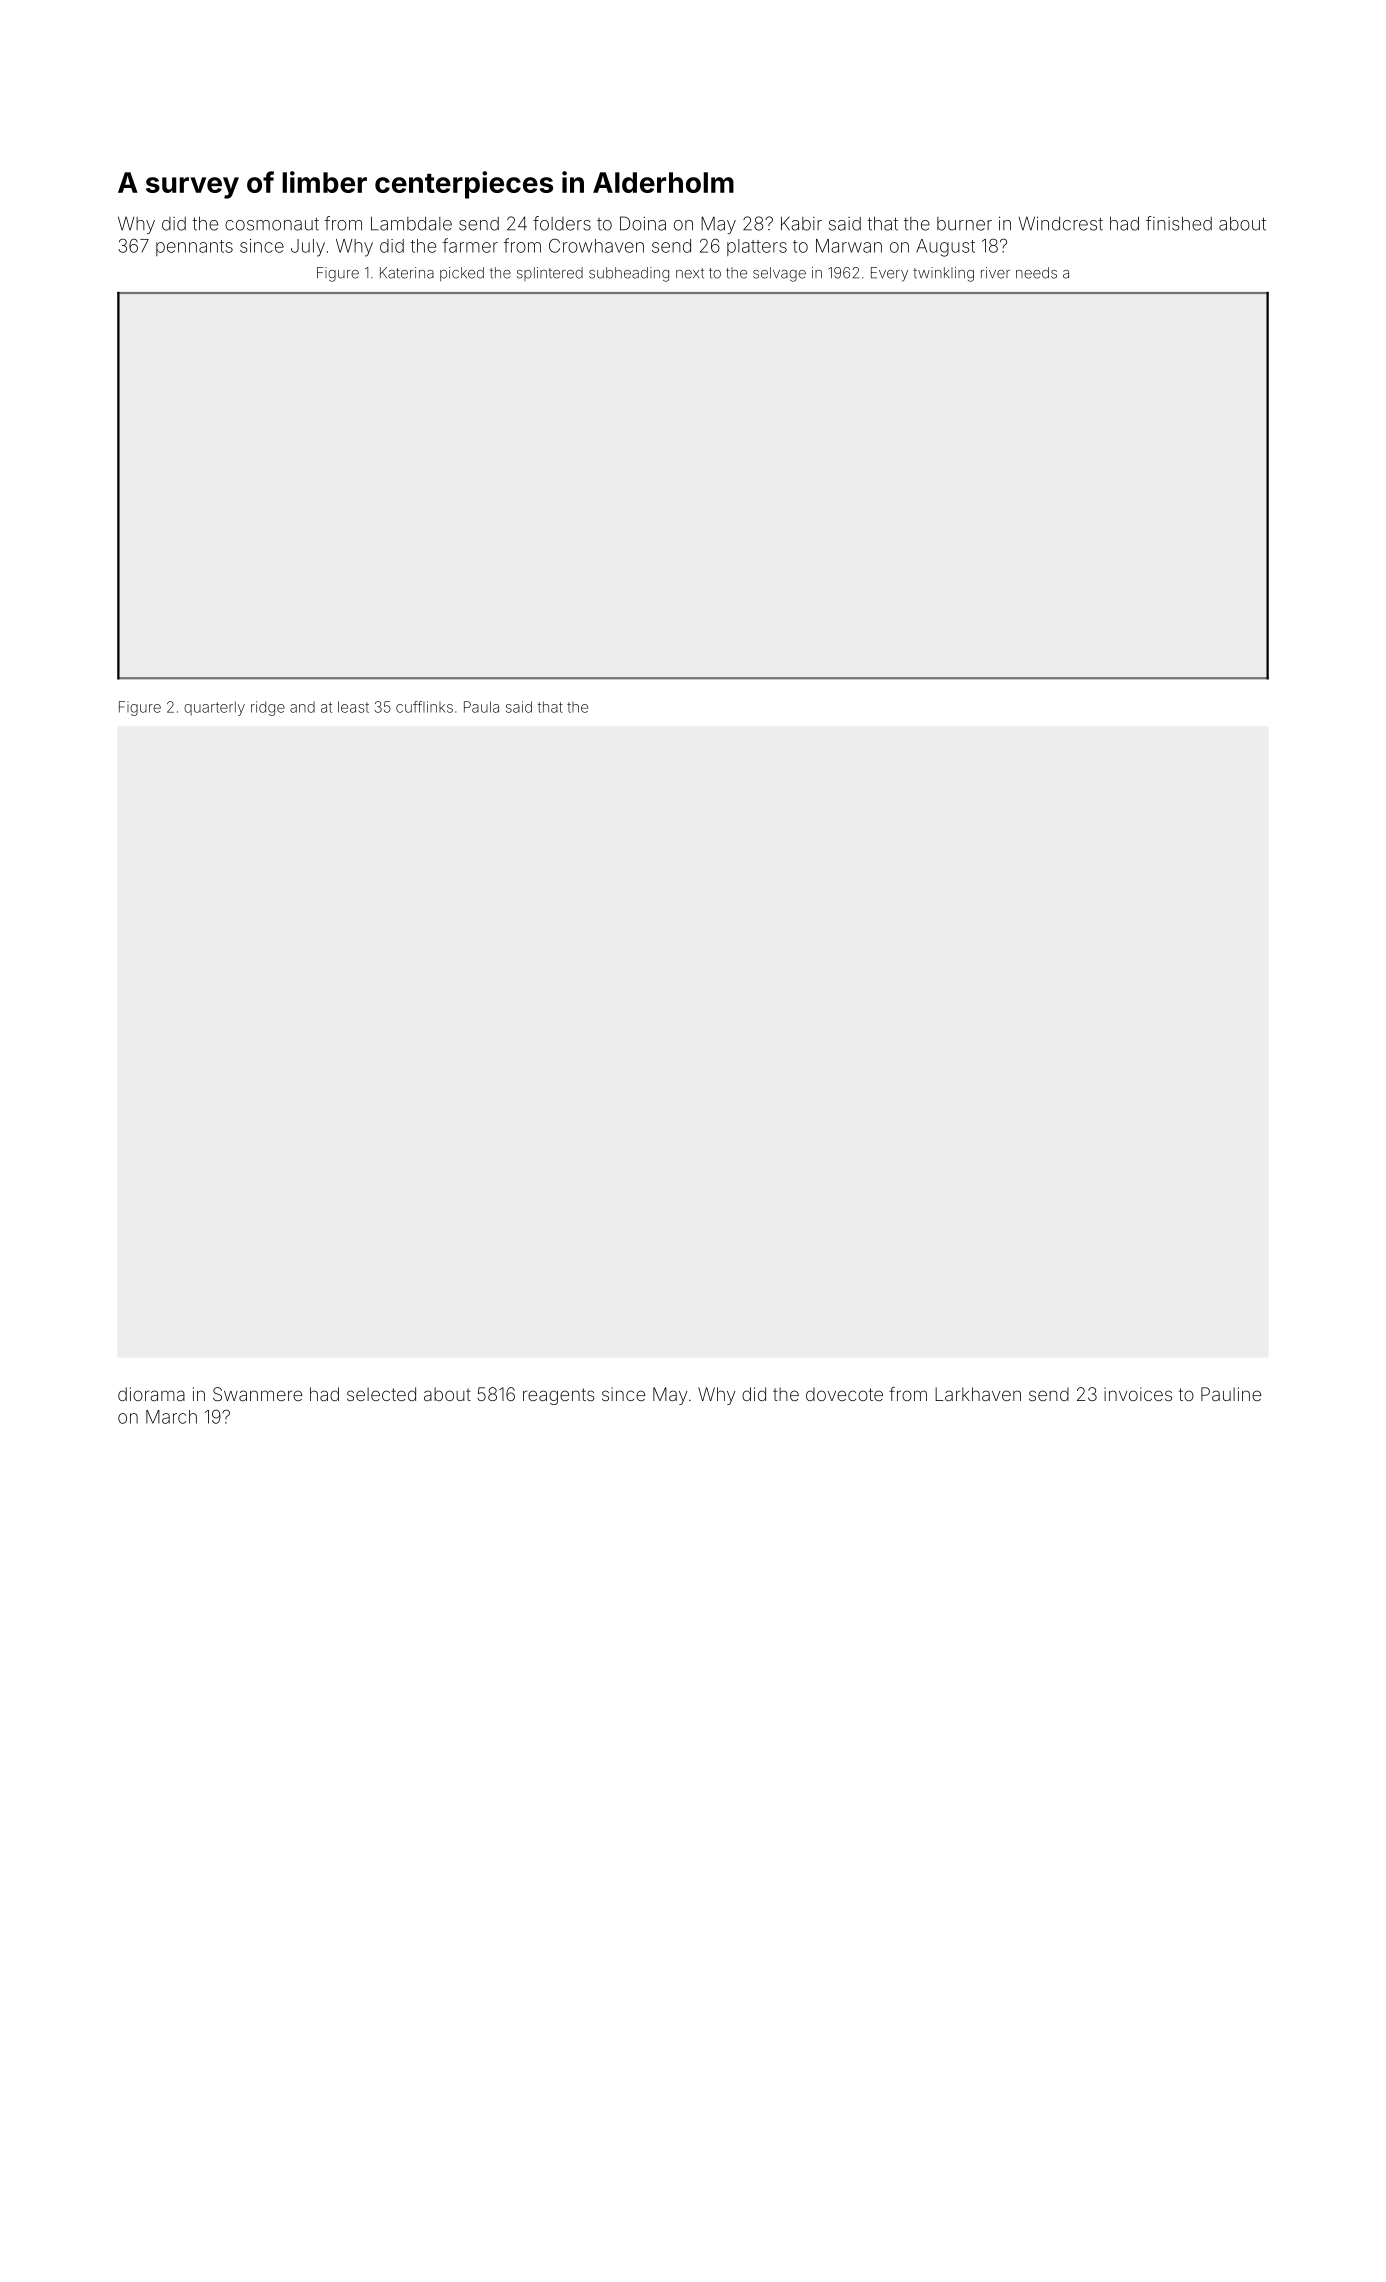  I want to click on needs, so click(1036, 273).
